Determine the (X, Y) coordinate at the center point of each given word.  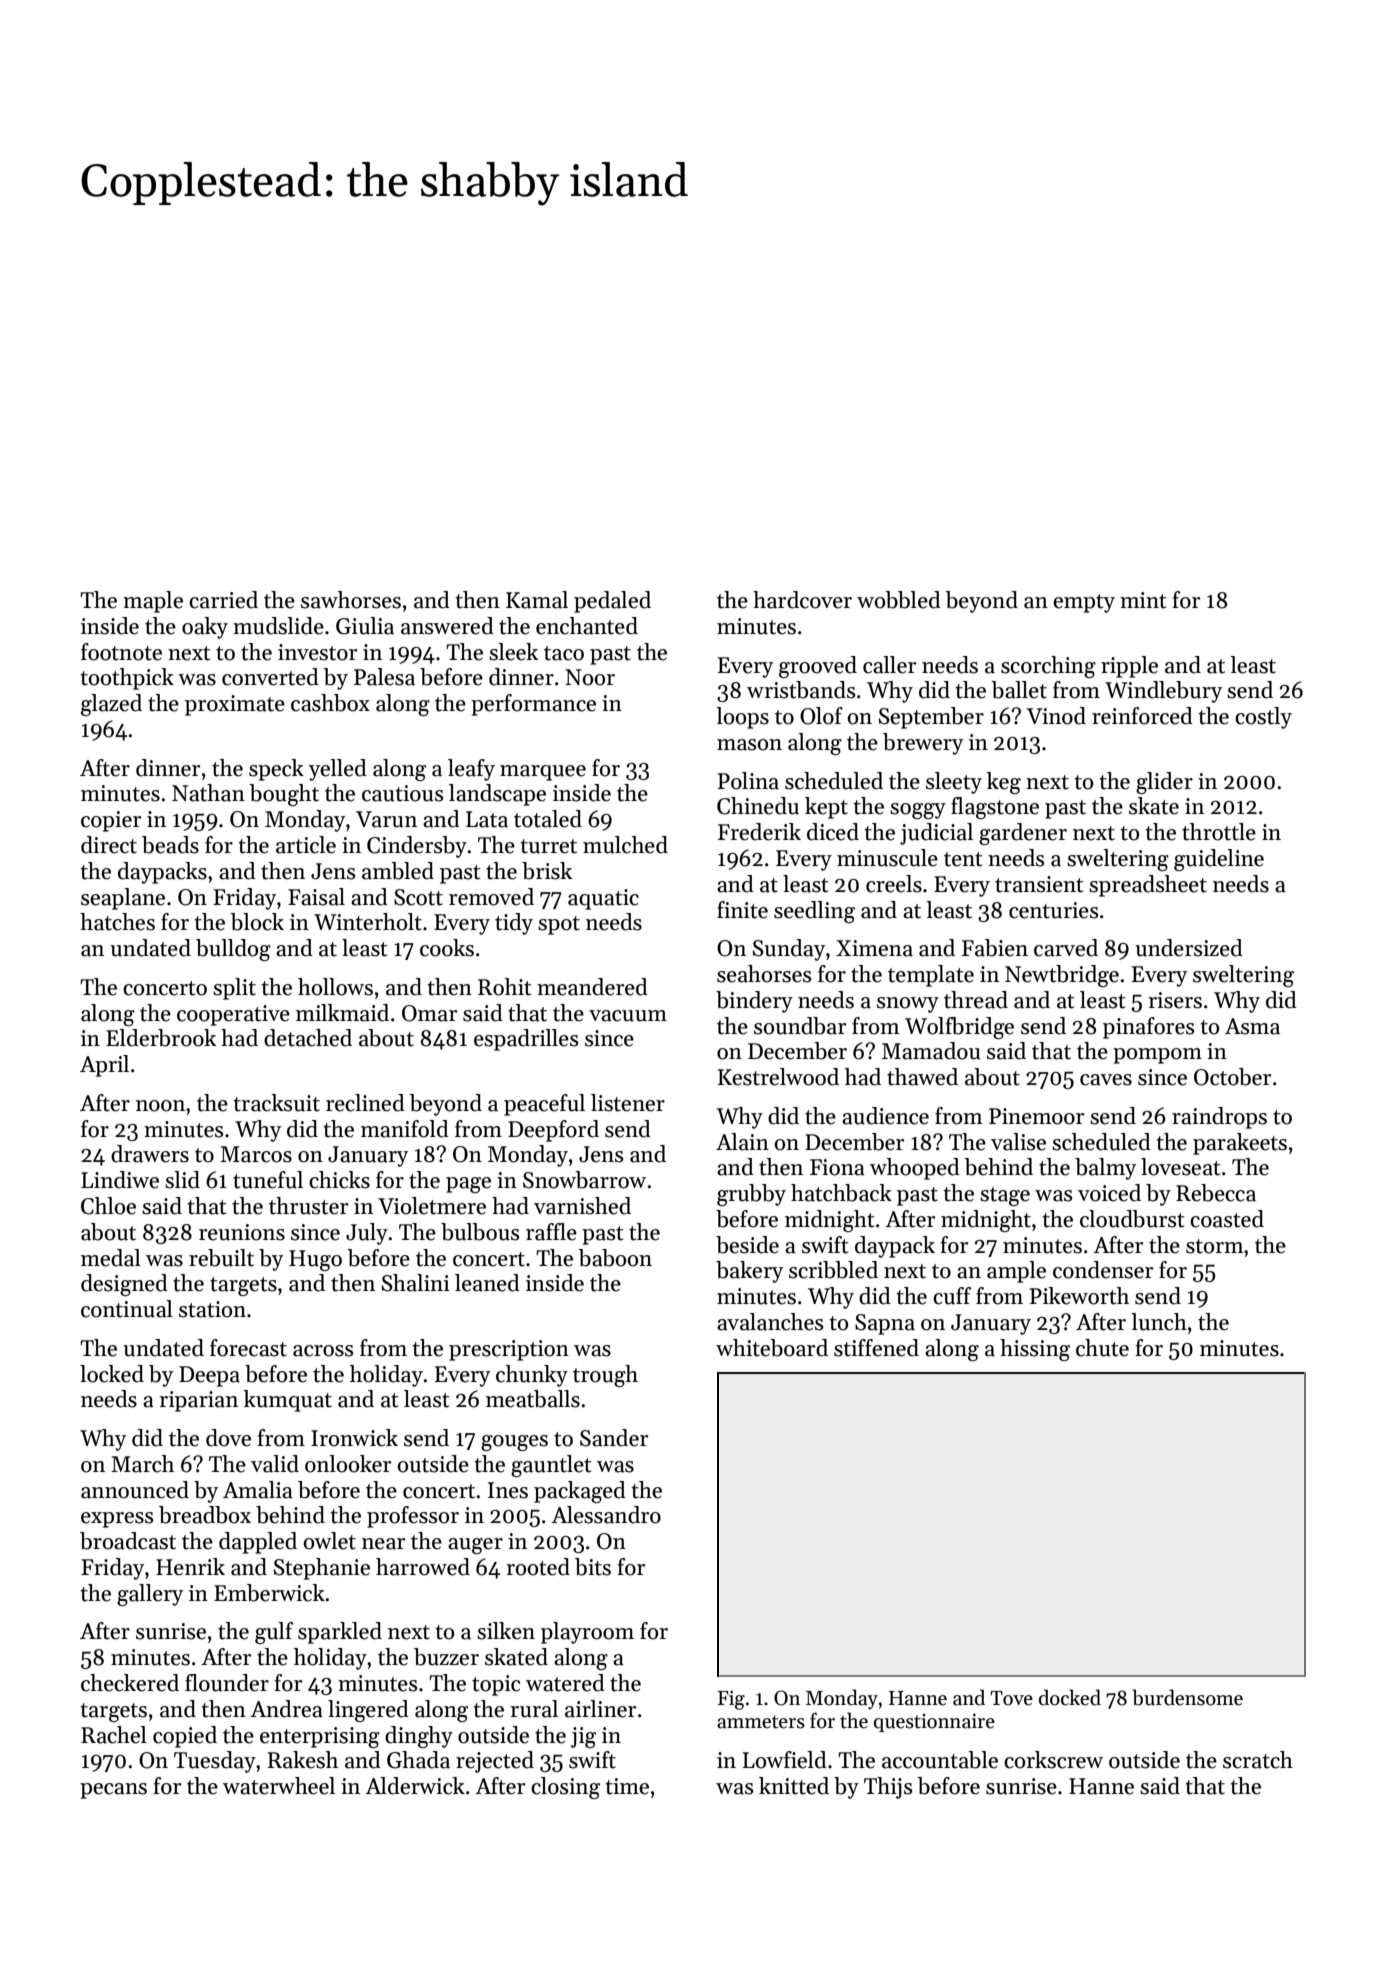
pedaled (612, 602)
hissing (1035, 1350)
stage (1005, 1196)
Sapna (885, 1324)
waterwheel (279, 1786)
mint (1143, 600)
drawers (150, 1154)
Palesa (384, 677)
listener (628, 1103)
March (142, 1464)
